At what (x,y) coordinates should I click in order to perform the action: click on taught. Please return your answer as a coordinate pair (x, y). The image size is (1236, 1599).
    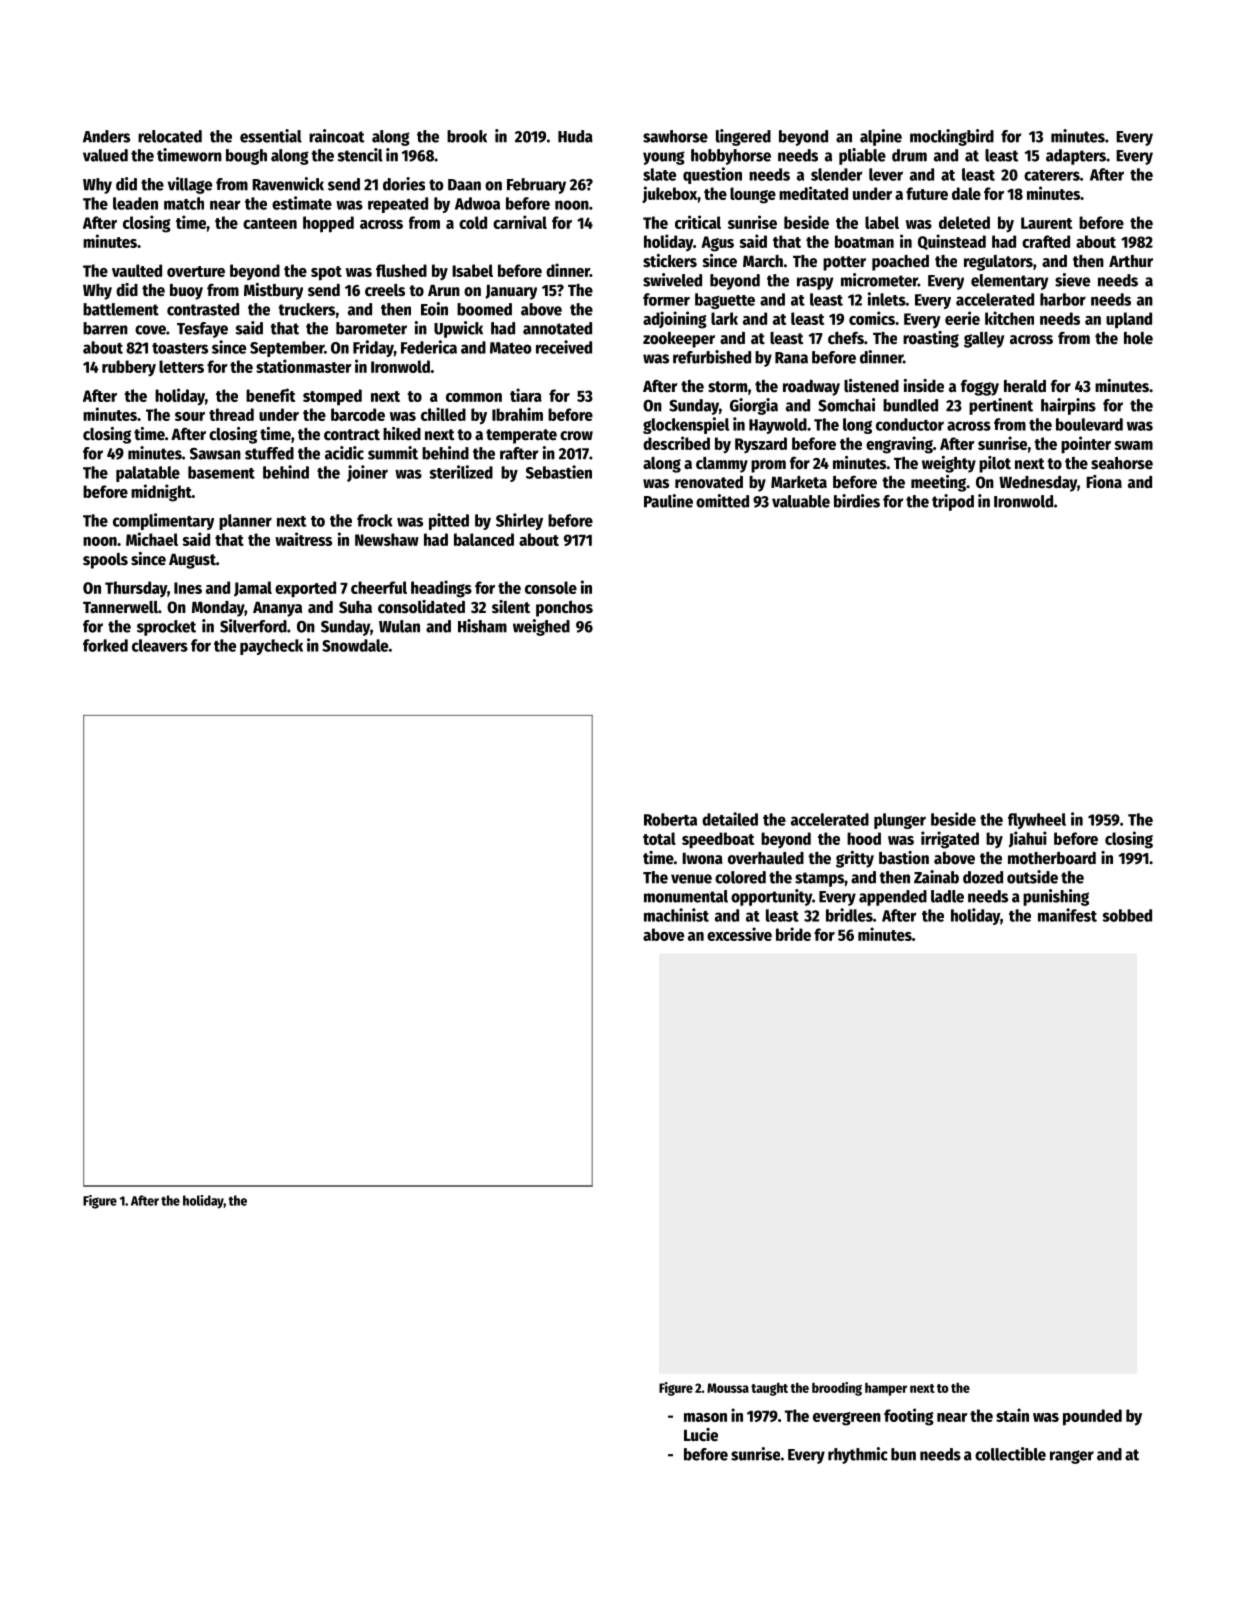
    Looking at the image, I should click on (769, 1389).
